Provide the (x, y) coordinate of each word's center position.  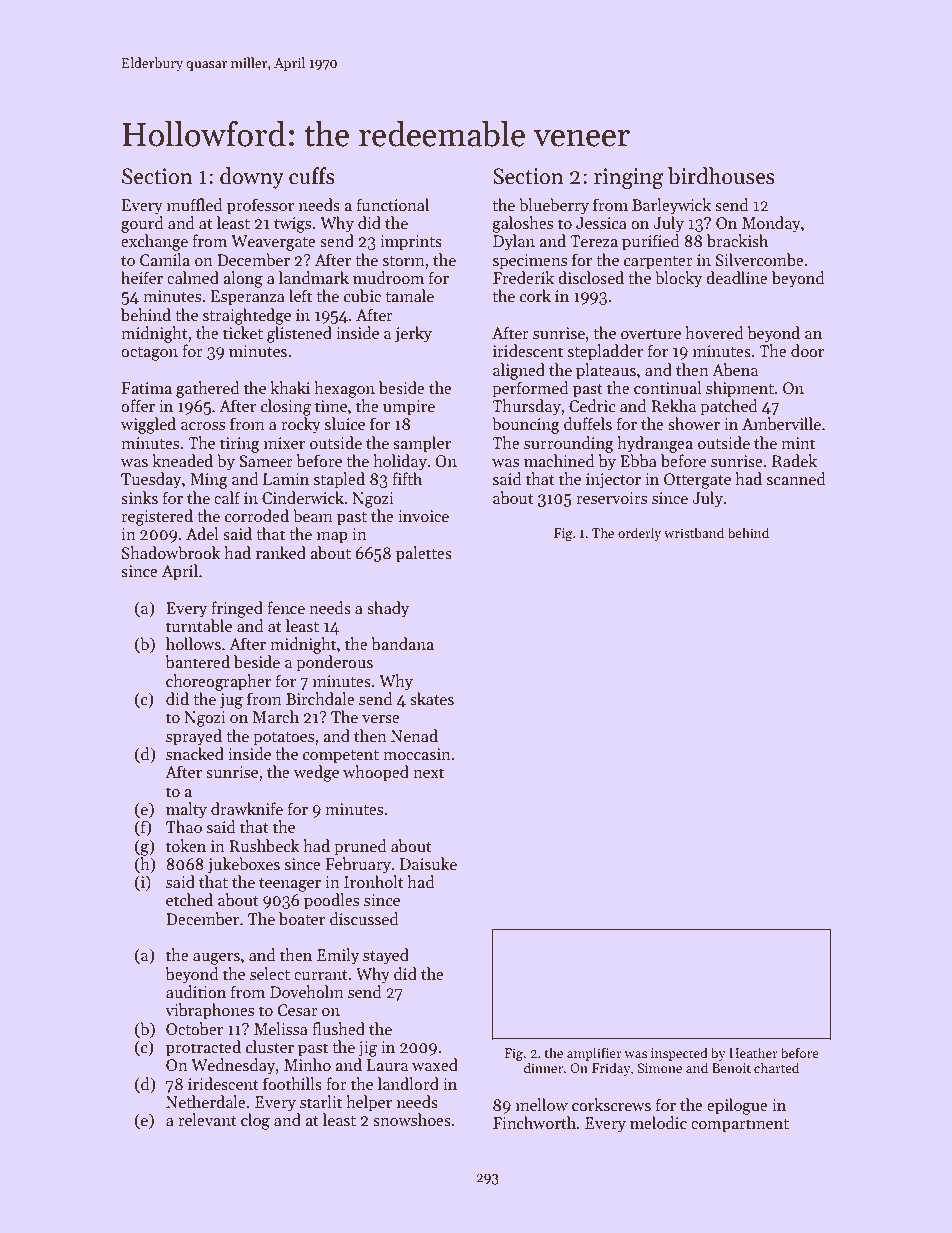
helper (369, 1103)
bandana (402, 644)
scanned (796, 478)
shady (388, 609)
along (243, 279)
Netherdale (206, 1101)
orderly (639, 534)
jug (231, 701)
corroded (257, 515)
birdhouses (721, 176)
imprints (411, 243)
